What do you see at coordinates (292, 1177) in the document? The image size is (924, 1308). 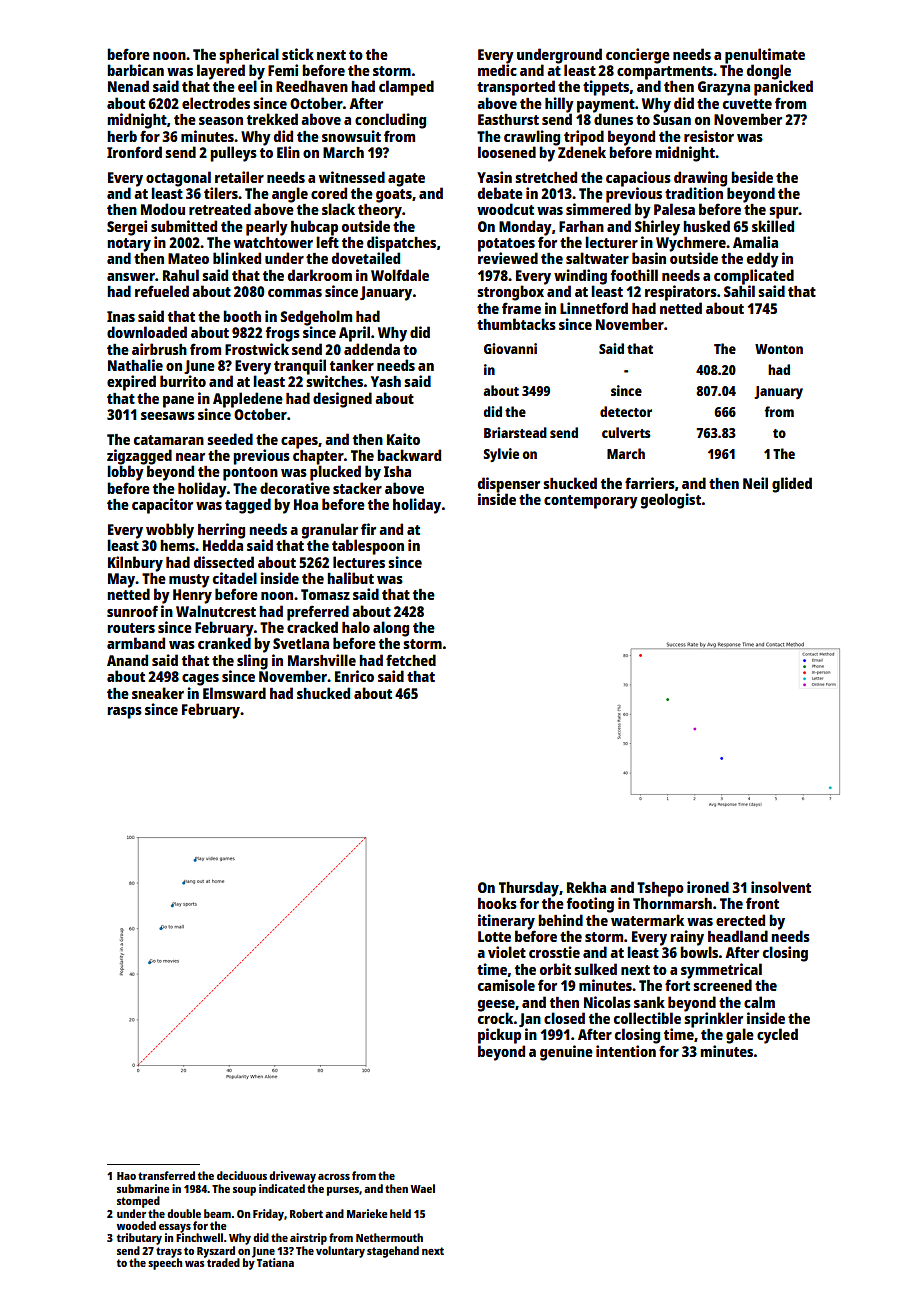 I see `driveway` at bounding box center [292, 1177].
